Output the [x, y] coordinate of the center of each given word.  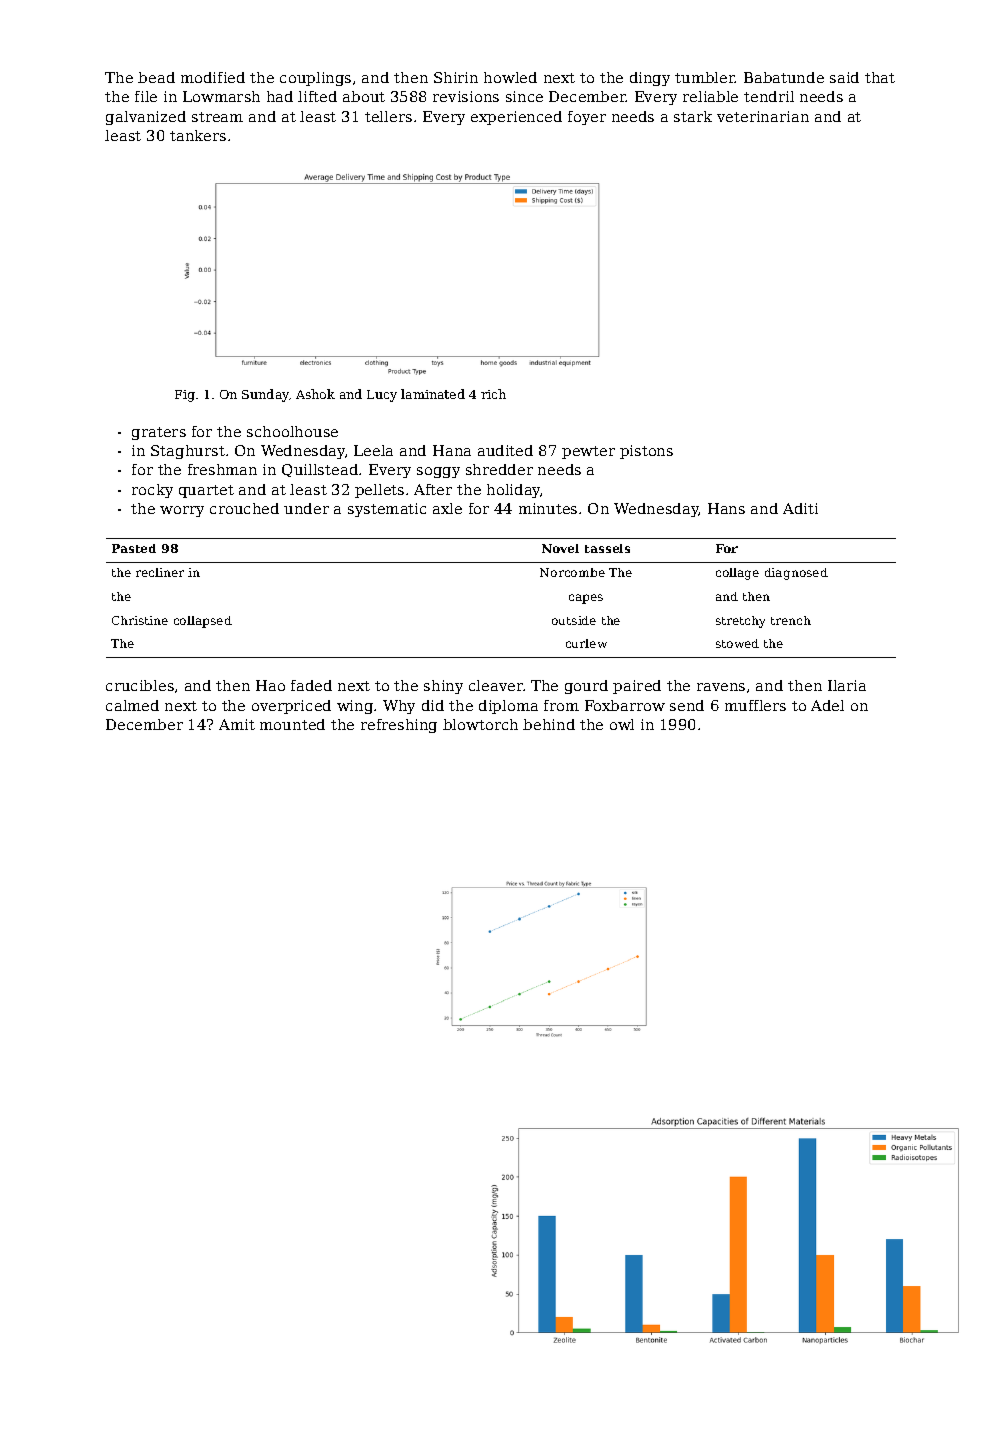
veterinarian [763, 116]
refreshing [399, 726]
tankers [198, 135]
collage [737, 574]
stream [217, 117]
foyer [587, 118]
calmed [132, 705]
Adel [827, 705]
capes [586, 599]
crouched [244, 508]
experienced [516, 118]
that [880, 77]
